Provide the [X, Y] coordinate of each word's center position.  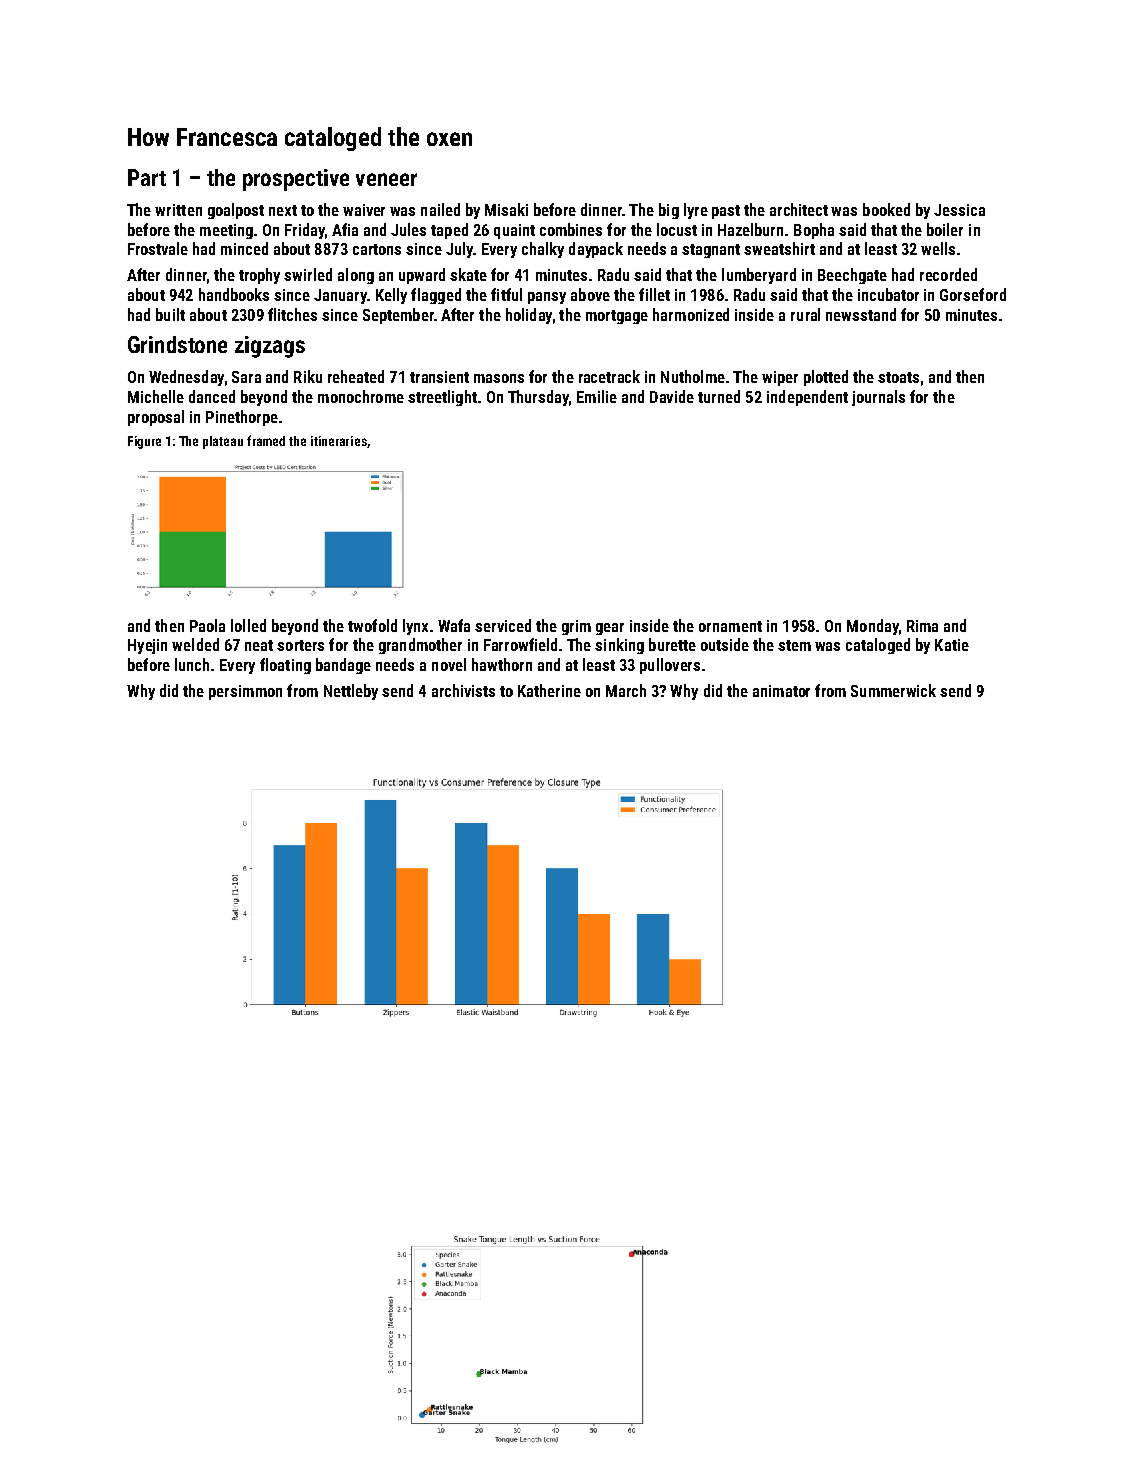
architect [799, 209]
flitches [292, 314]
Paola [207, 625]
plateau [223, 442]
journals [878, 398]
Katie [952, 645]
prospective [296, 180]
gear [610, 629]
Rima [922, 626]
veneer [386, 179]
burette [672, 644]
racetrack [609, 376]
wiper [780, 378]
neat [259, 645]
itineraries [339, 441]
